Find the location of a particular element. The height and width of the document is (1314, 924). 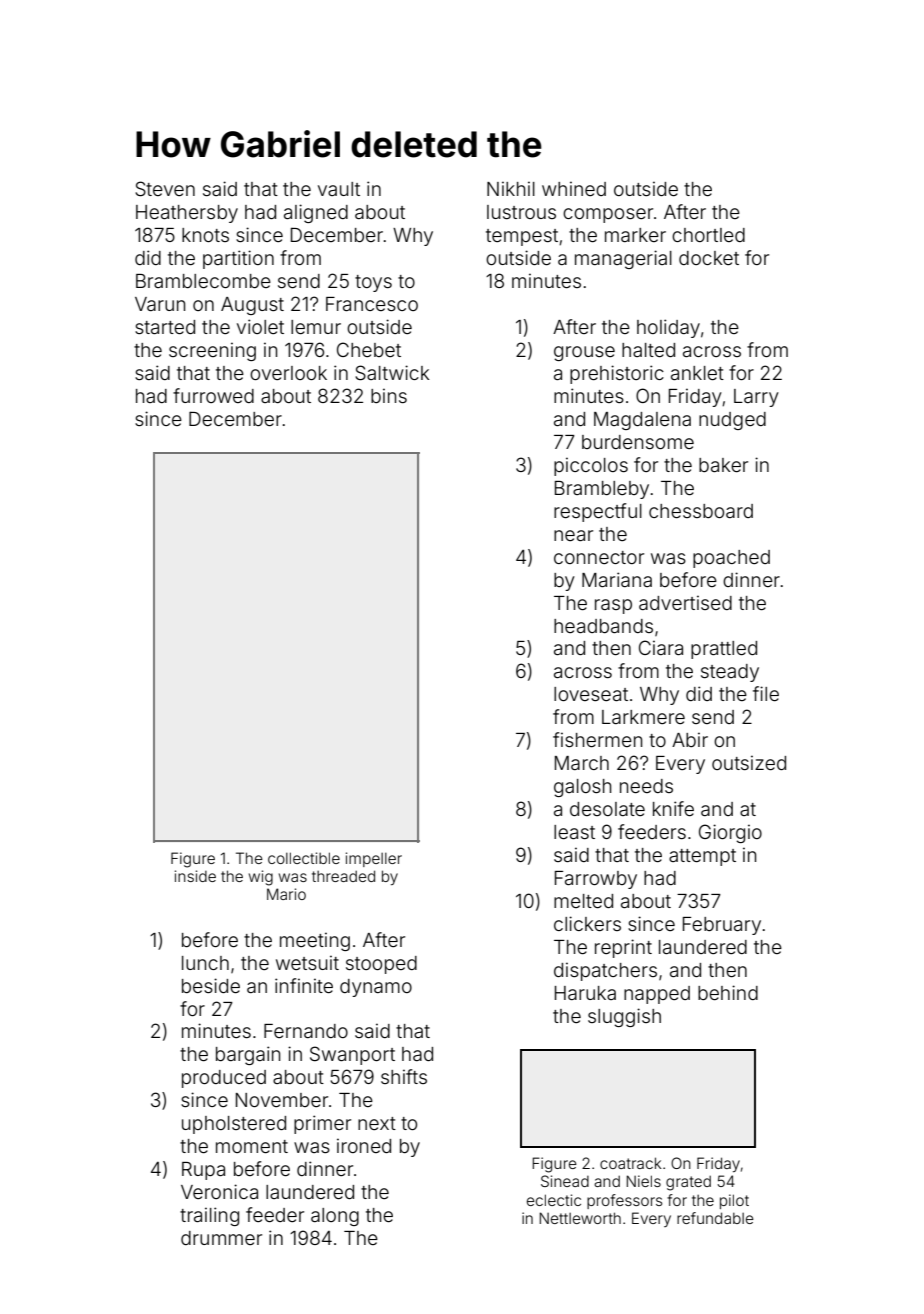

file is located at coordinates (766, 693).
